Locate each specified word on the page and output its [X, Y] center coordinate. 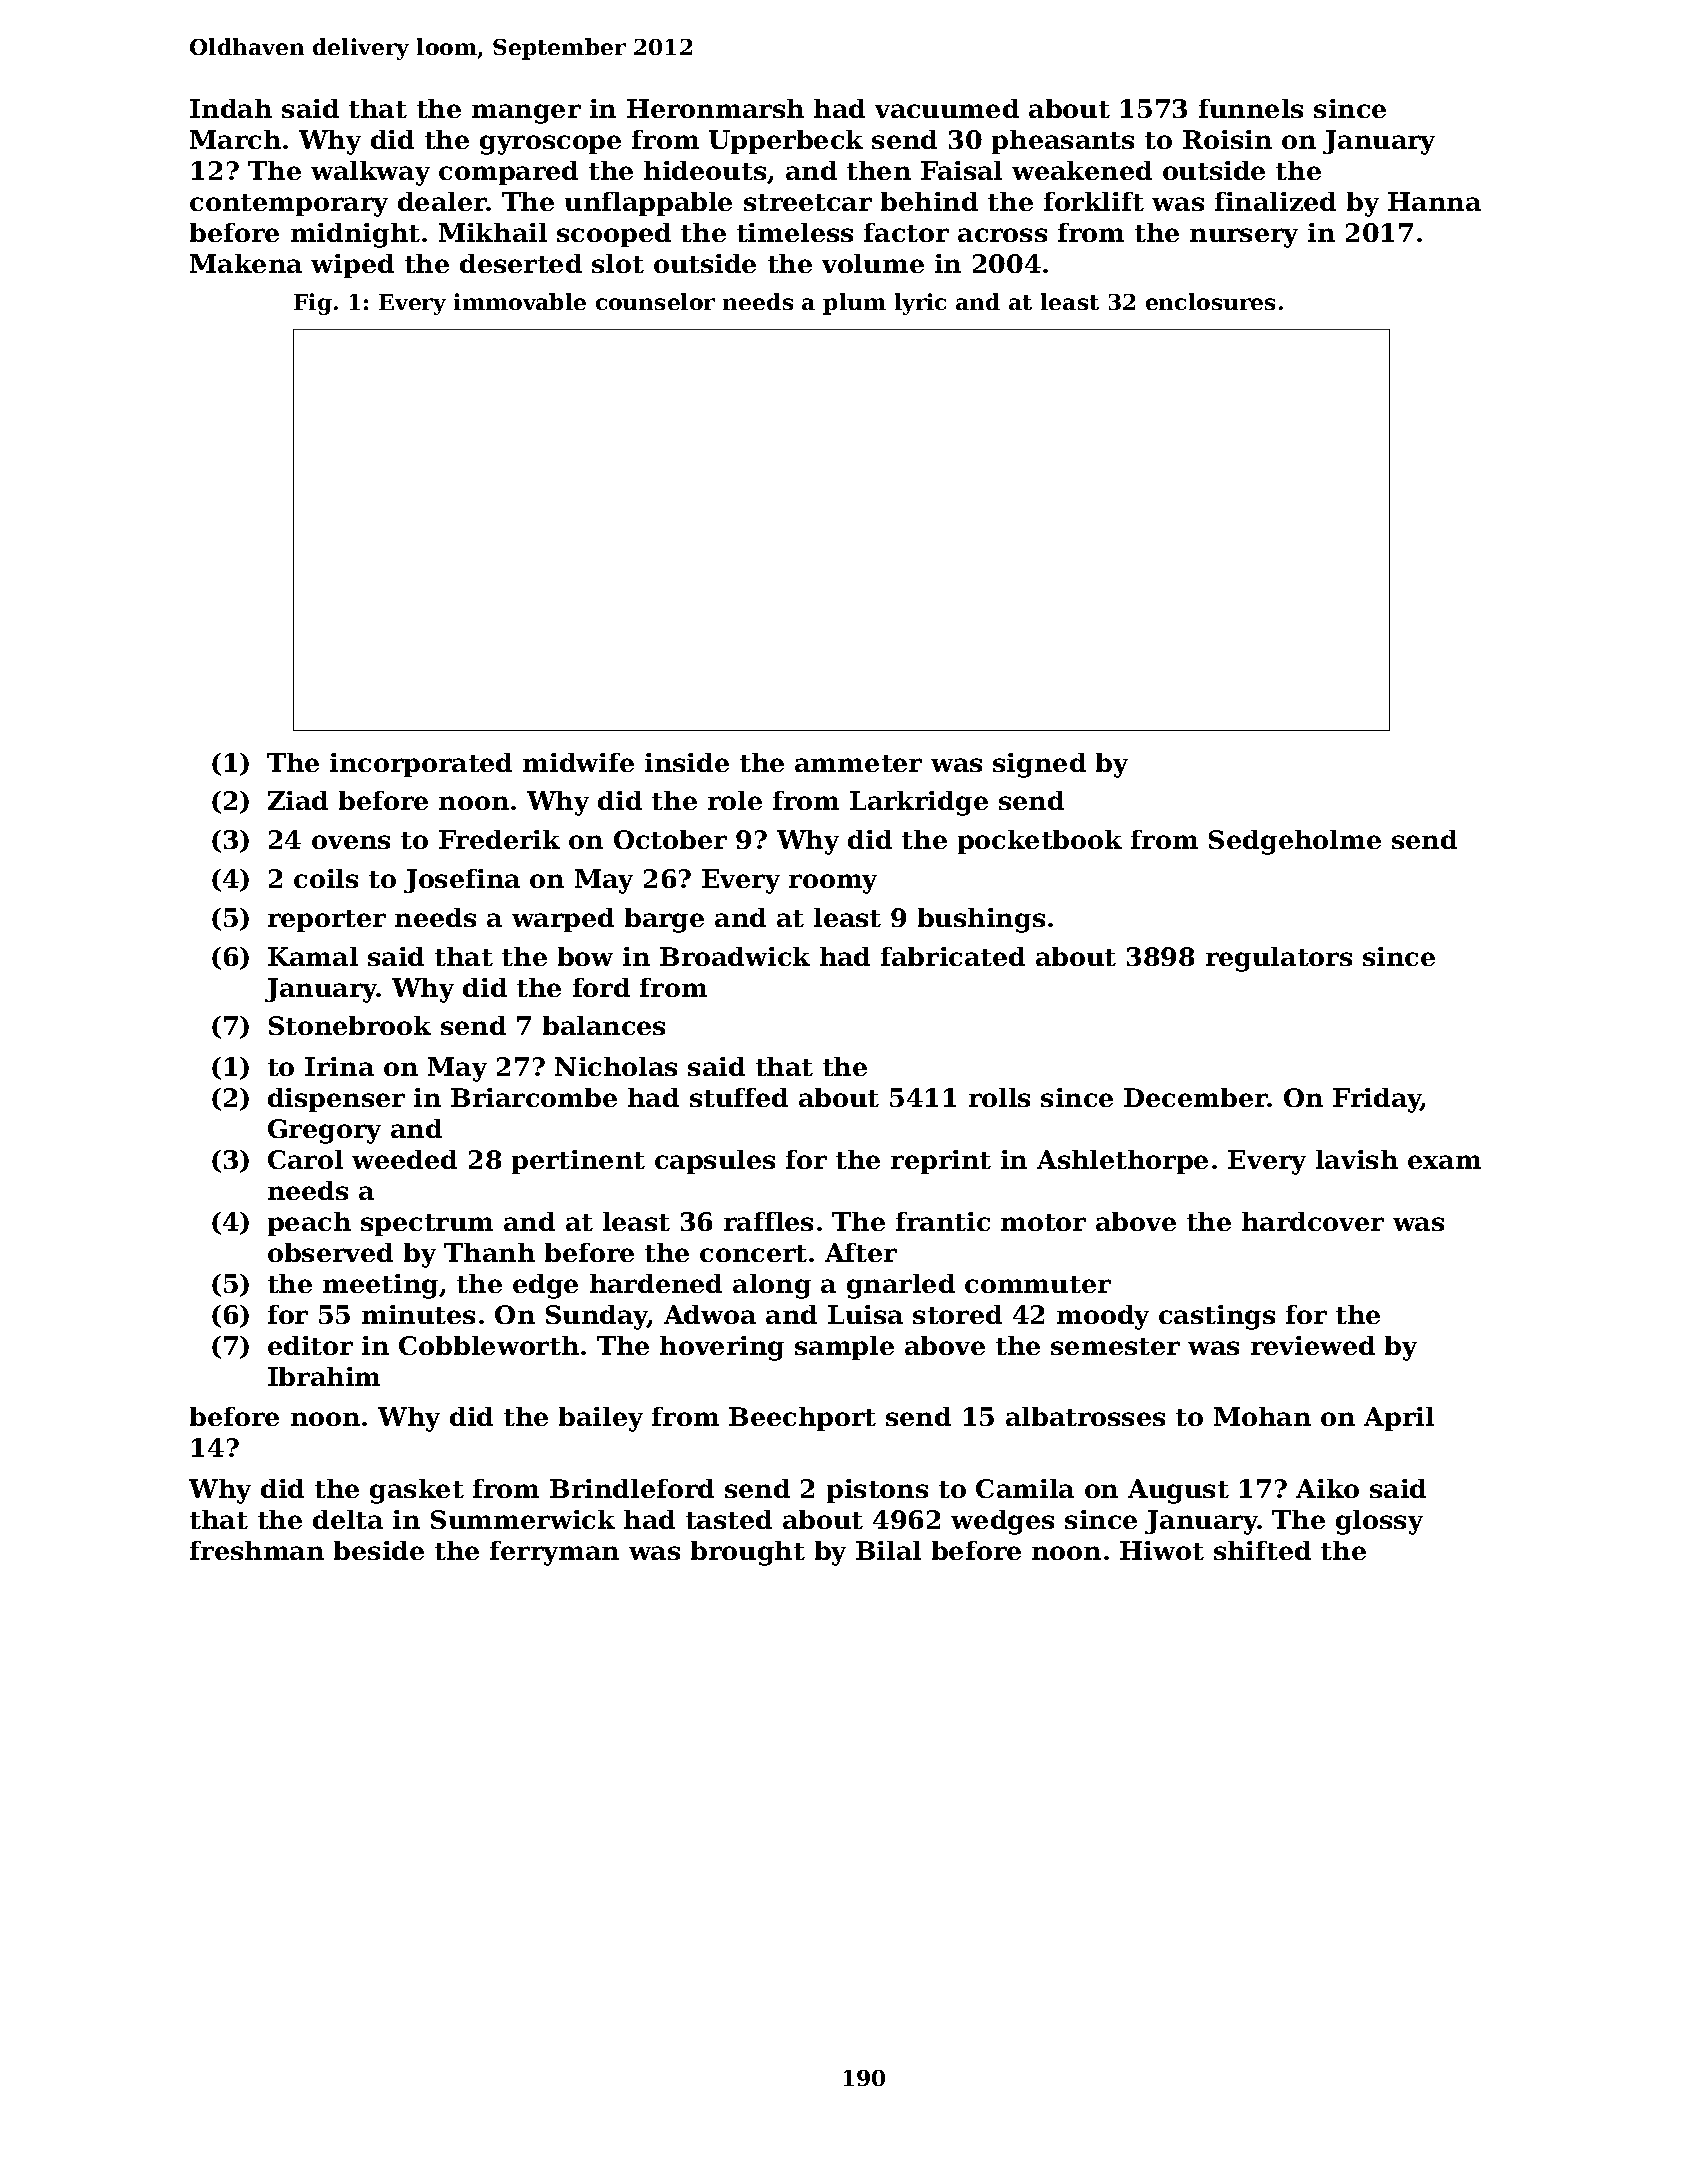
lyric [920, 304]
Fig [313, 304]
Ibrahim [324, 1376]
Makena [246, 263]
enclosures [1210, 301]
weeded [404, 1159]
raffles [768, 1221]
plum [854, 304]
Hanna [1434, 201]
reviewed [1313, 1345]
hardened [656, 1283]
